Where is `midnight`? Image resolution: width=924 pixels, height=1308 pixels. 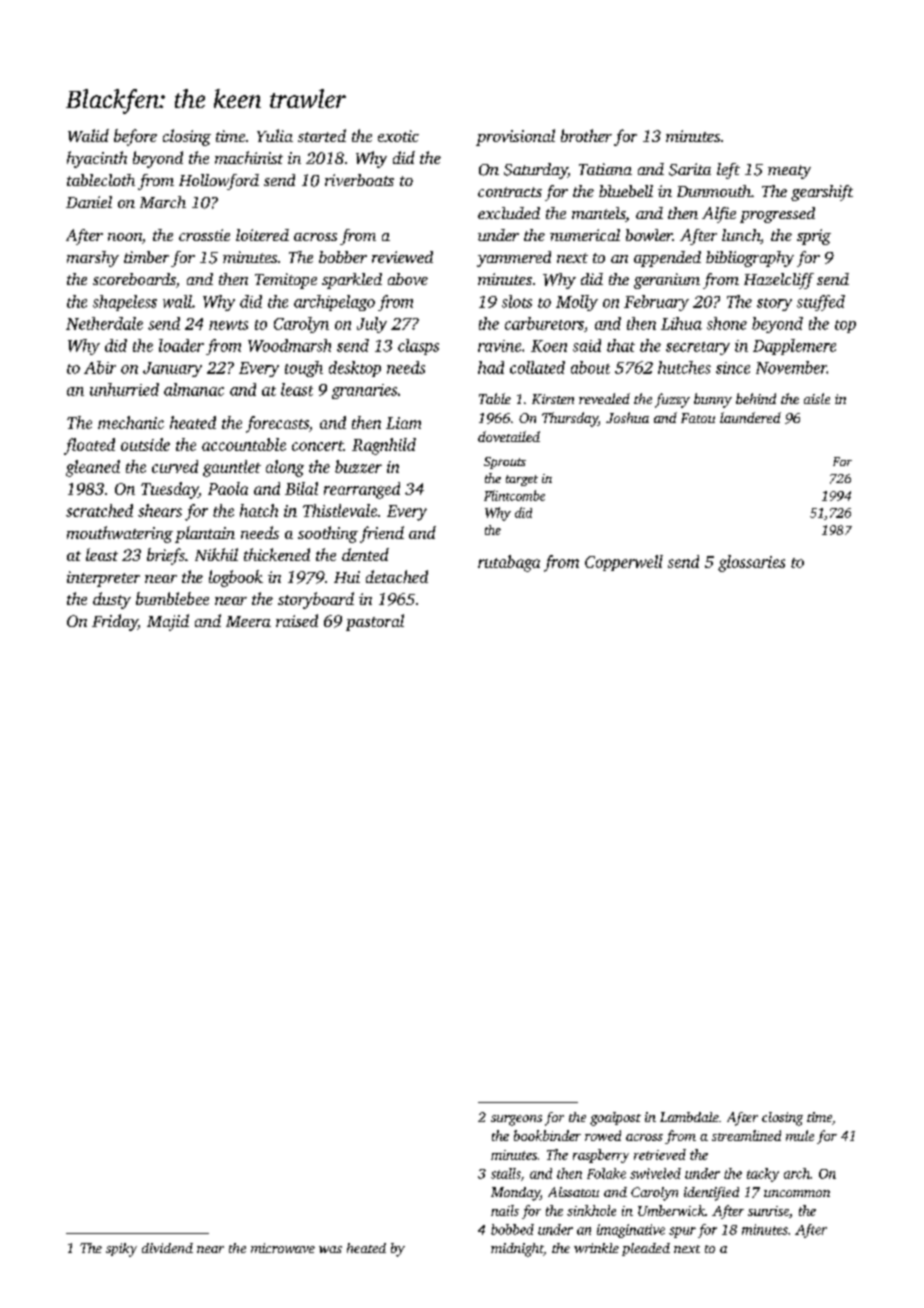
midnight is located at coordinates (517, 1250).
